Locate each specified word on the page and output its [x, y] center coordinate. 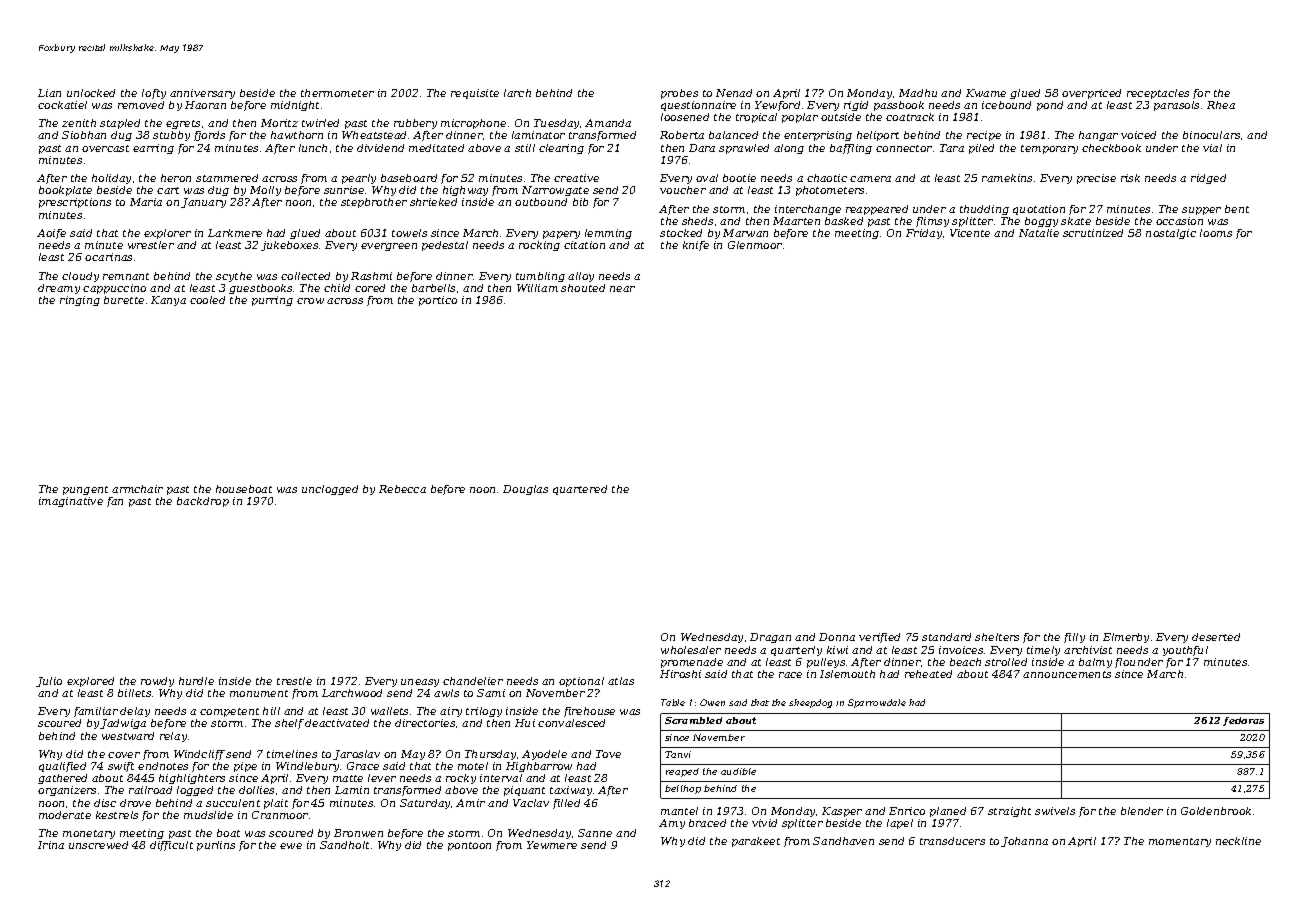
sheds [697, 221]
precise [1096, 179]
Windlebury [307, 767]
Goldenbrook [1216, 811]
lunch [313, 148]
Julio [49, 682]
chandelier [473, 681]
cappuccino [114, 289]
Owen [712, 702]
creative [576, 178]
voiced [1138, 135]
